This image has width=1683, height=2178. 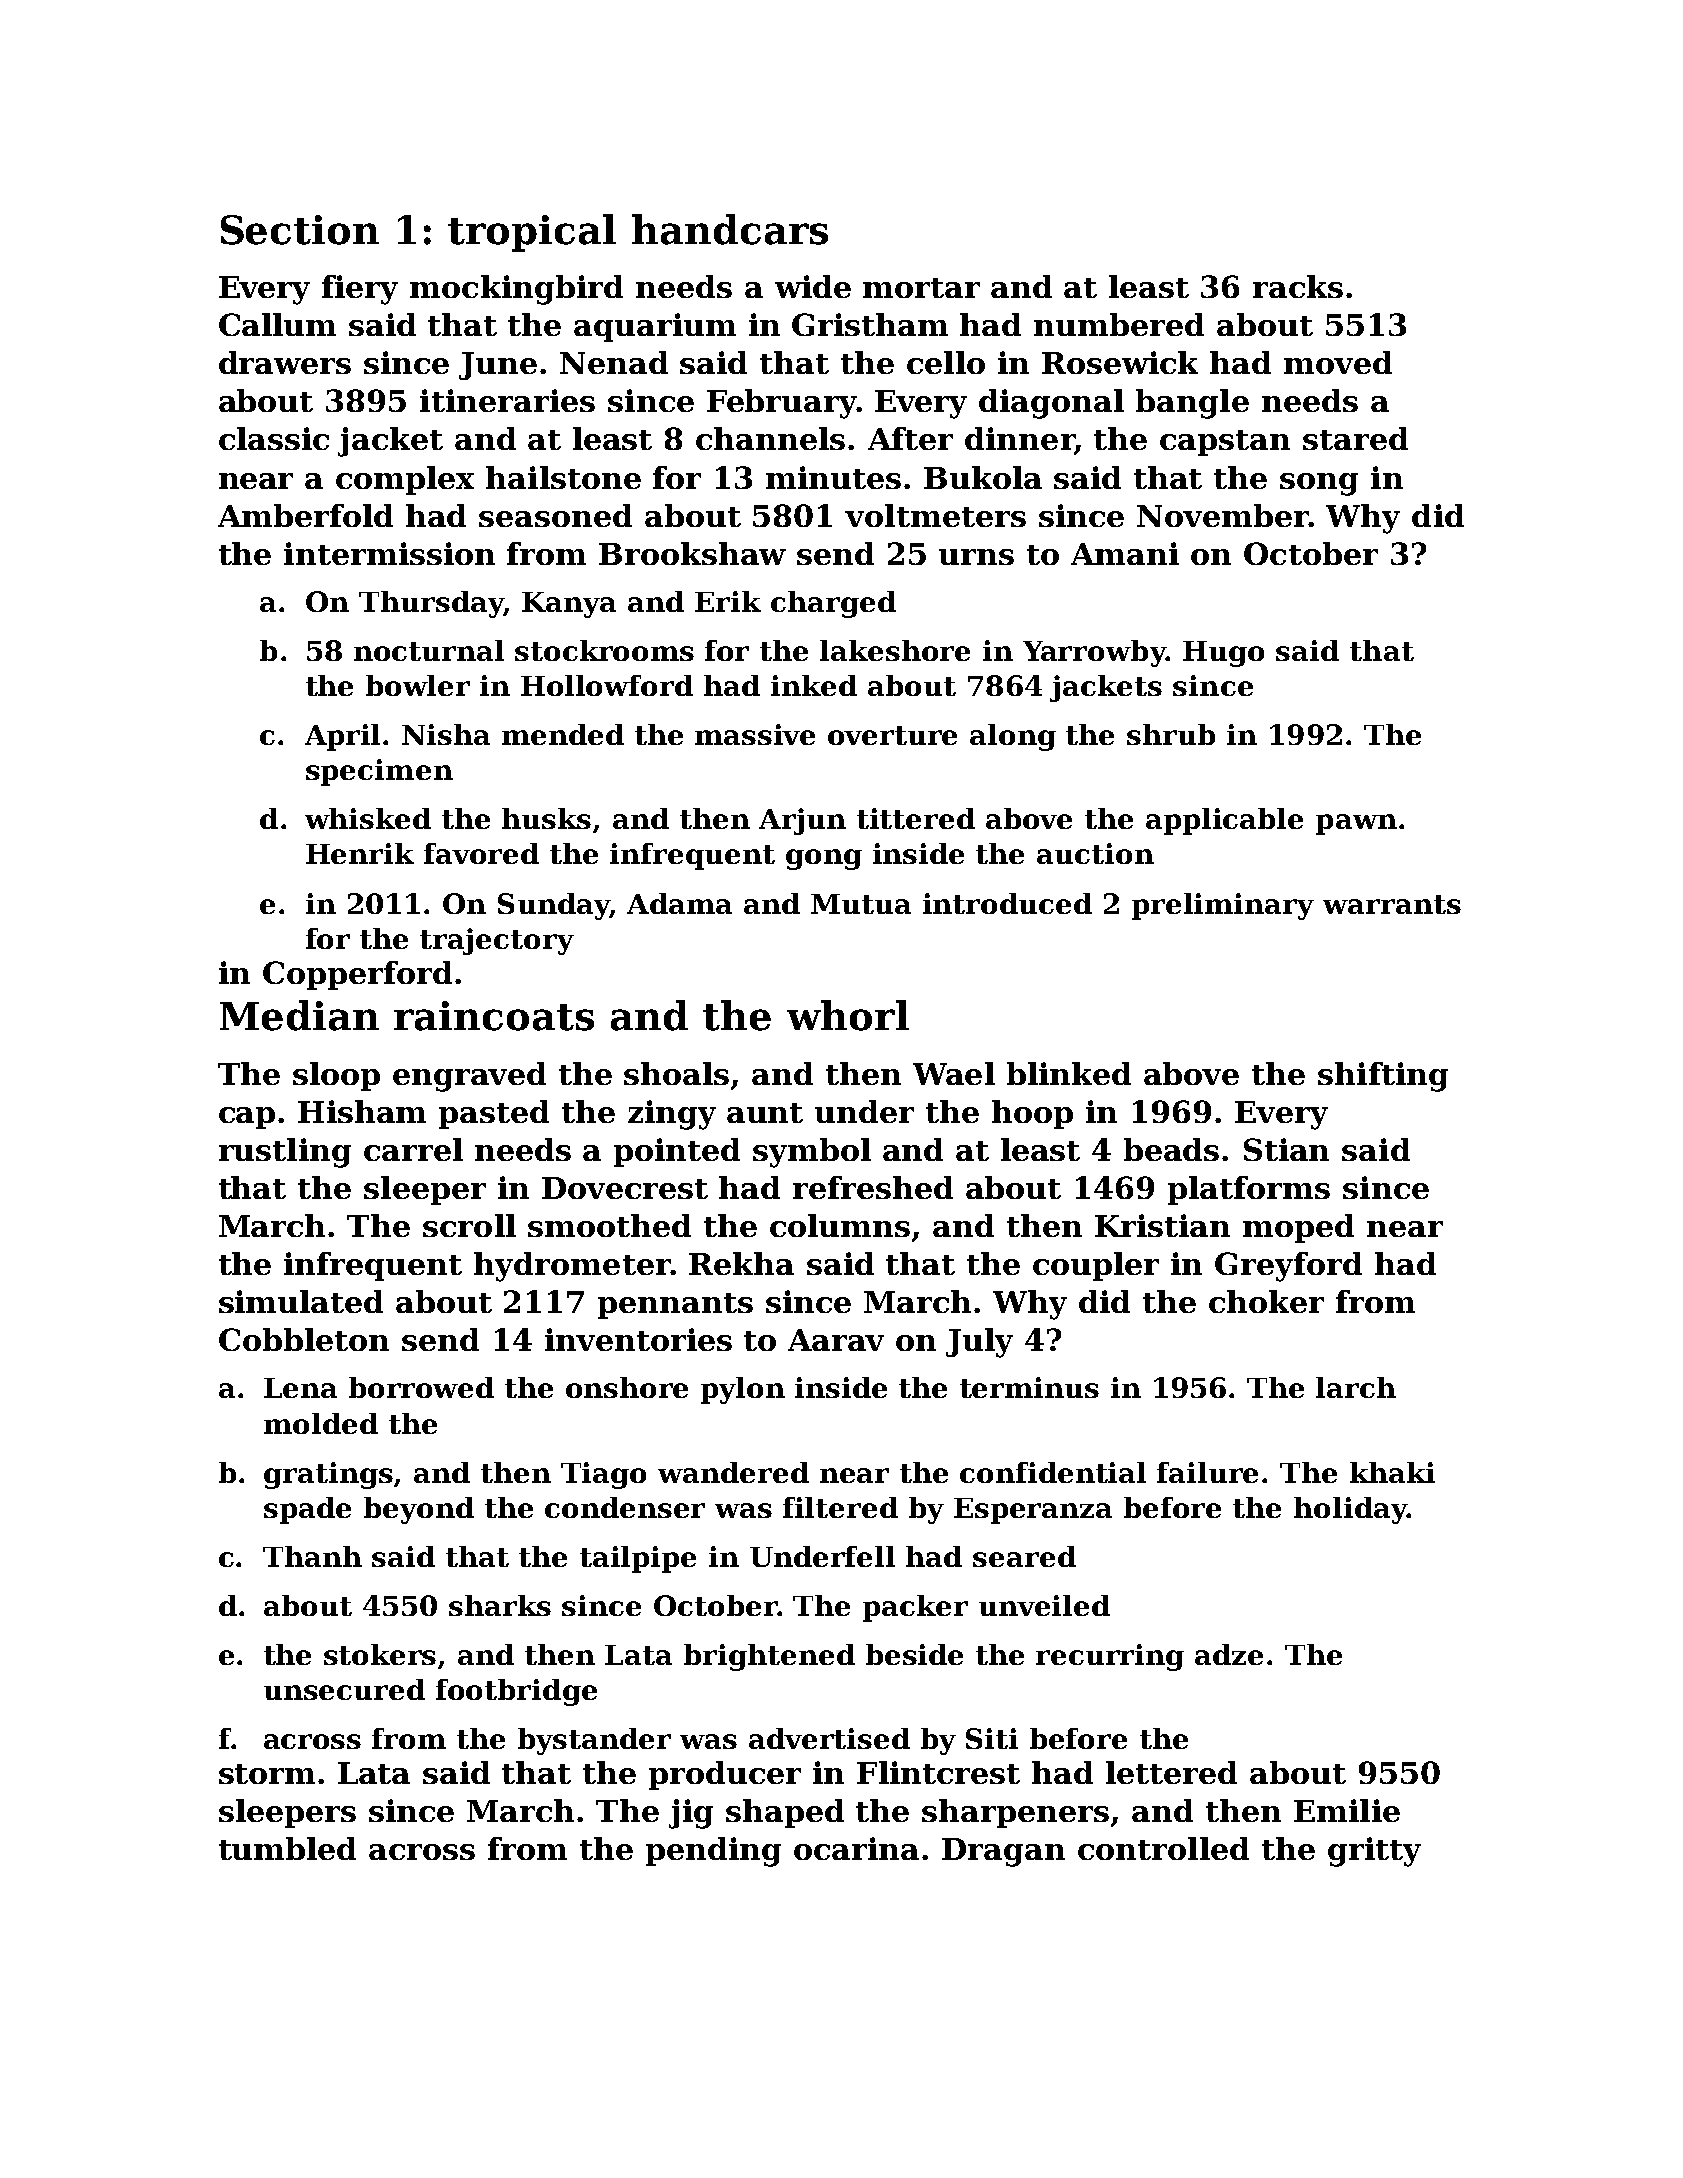 What do you see at coordinates (1319, 484) in the image?
I see `song` at bounding box center [1319, 484].
